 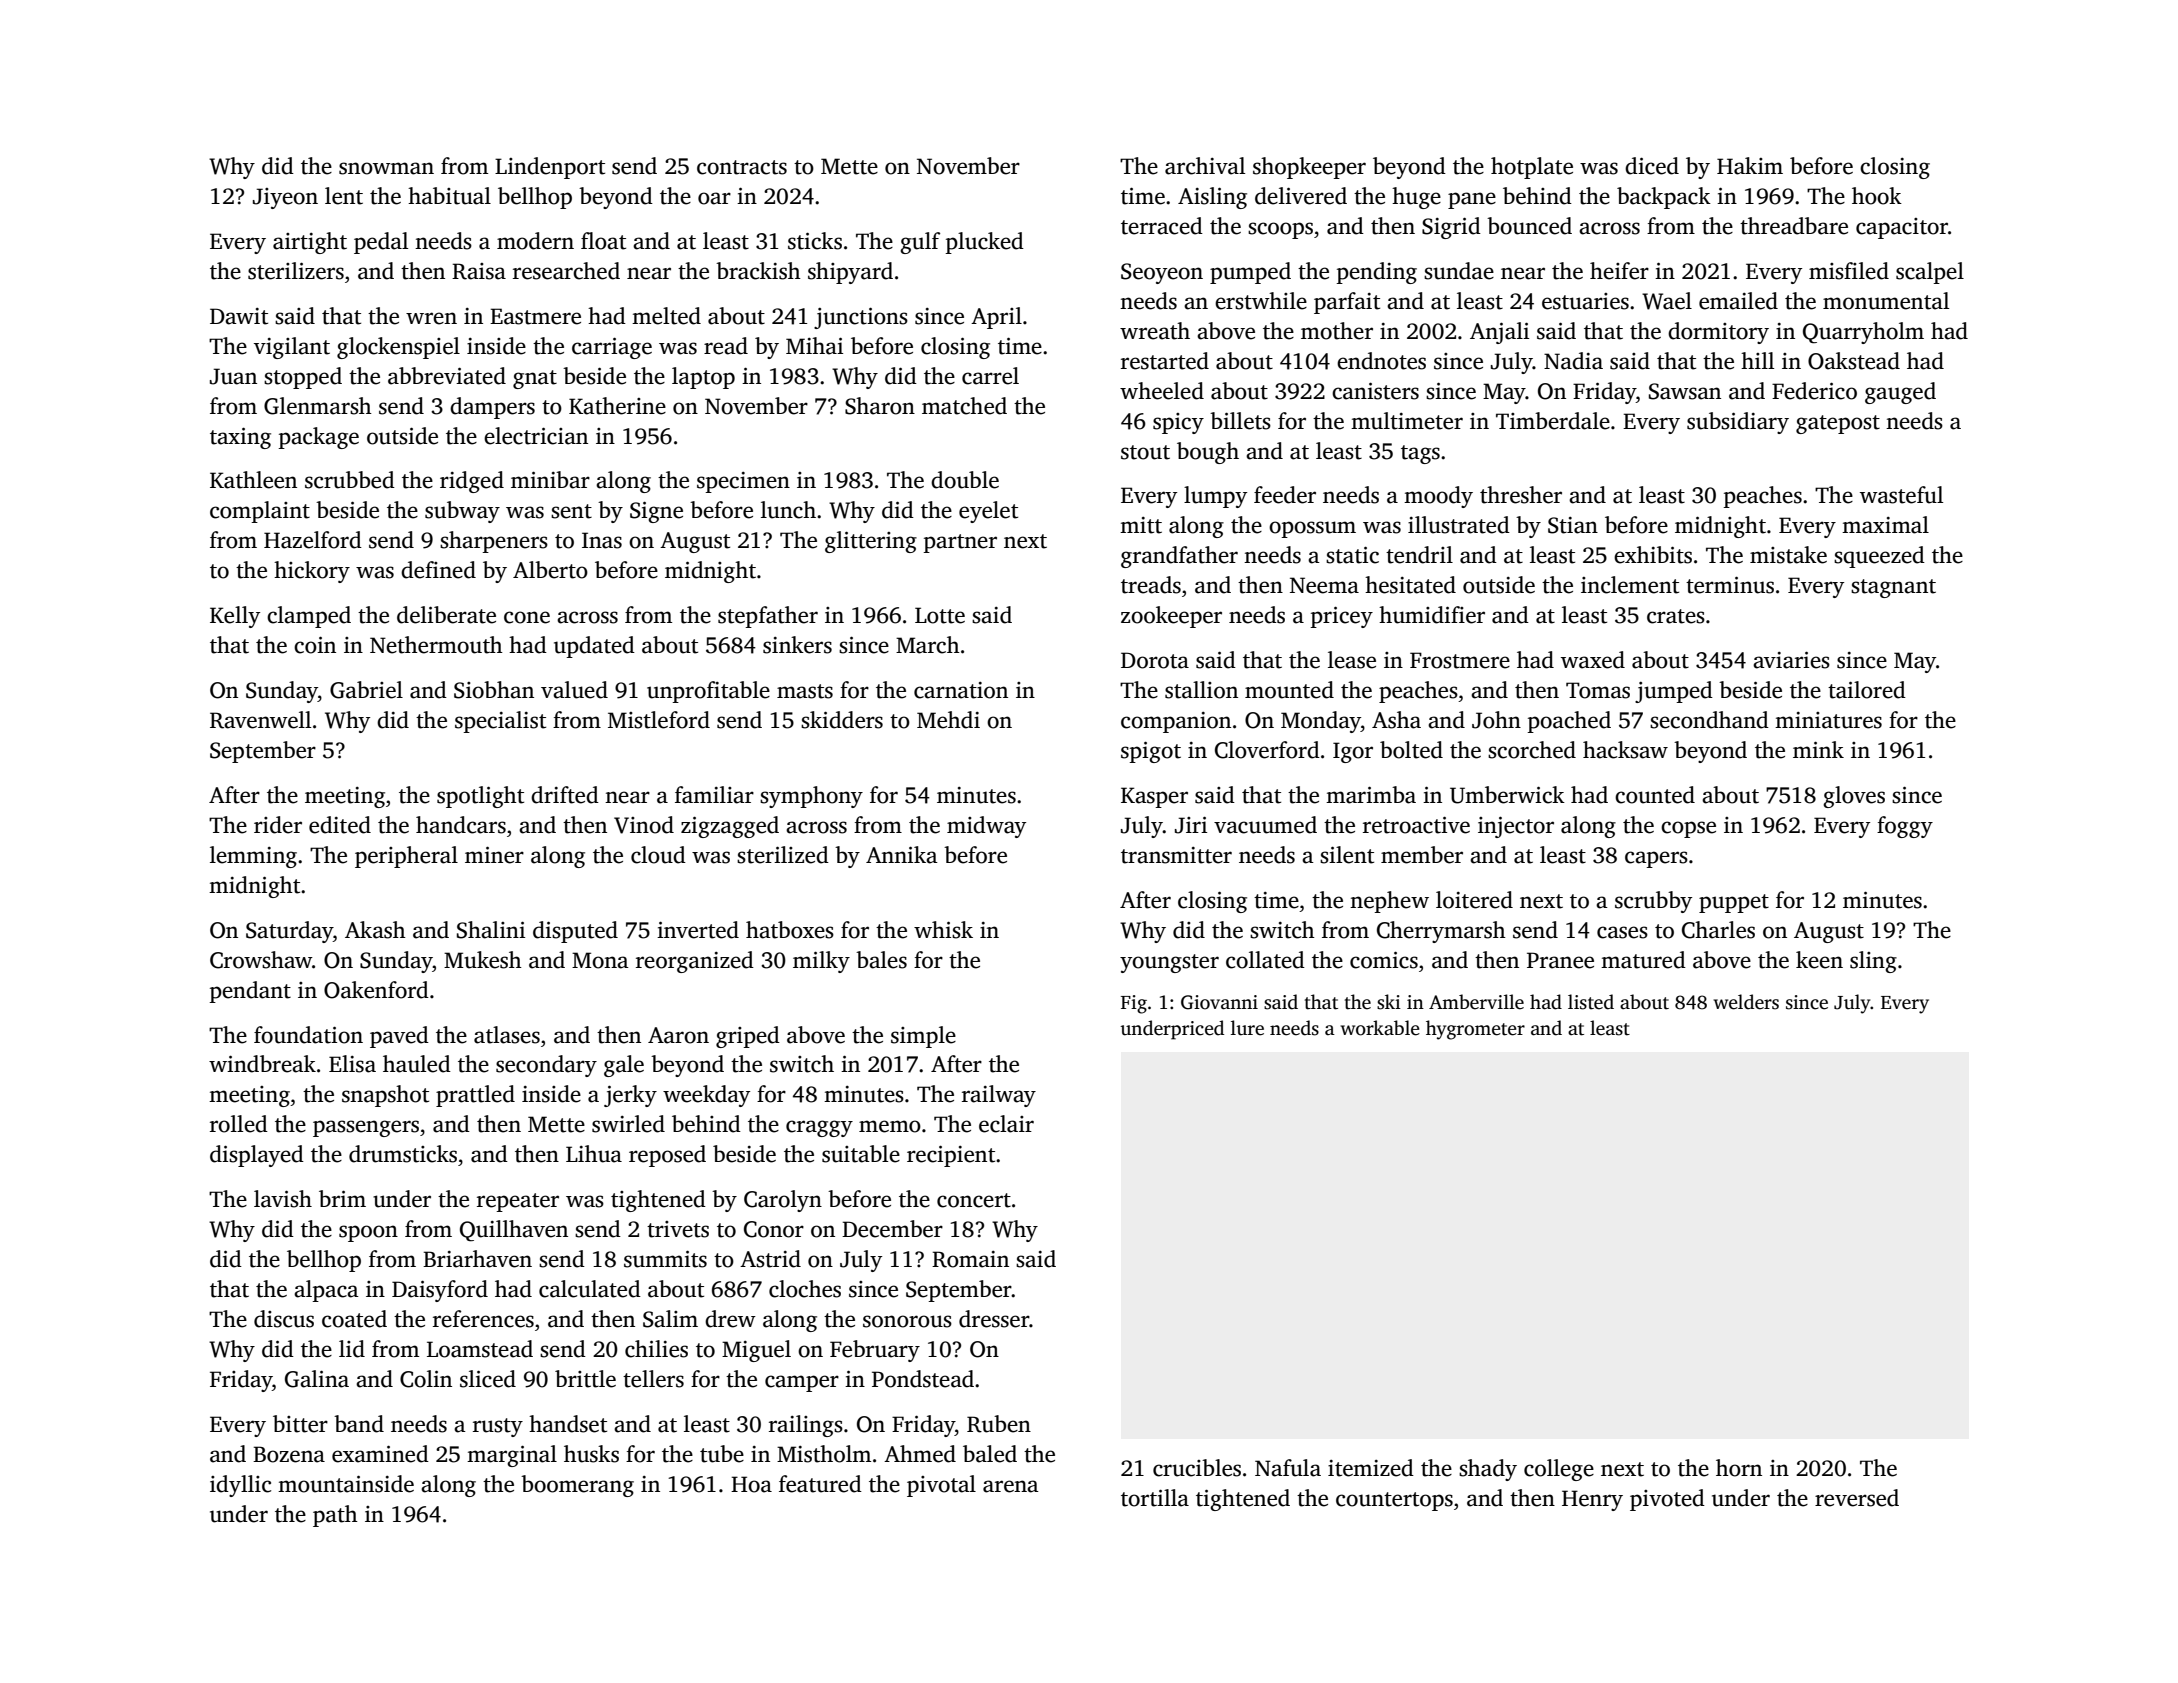 I want to click on Mihai, so click(x=814, y=346).
